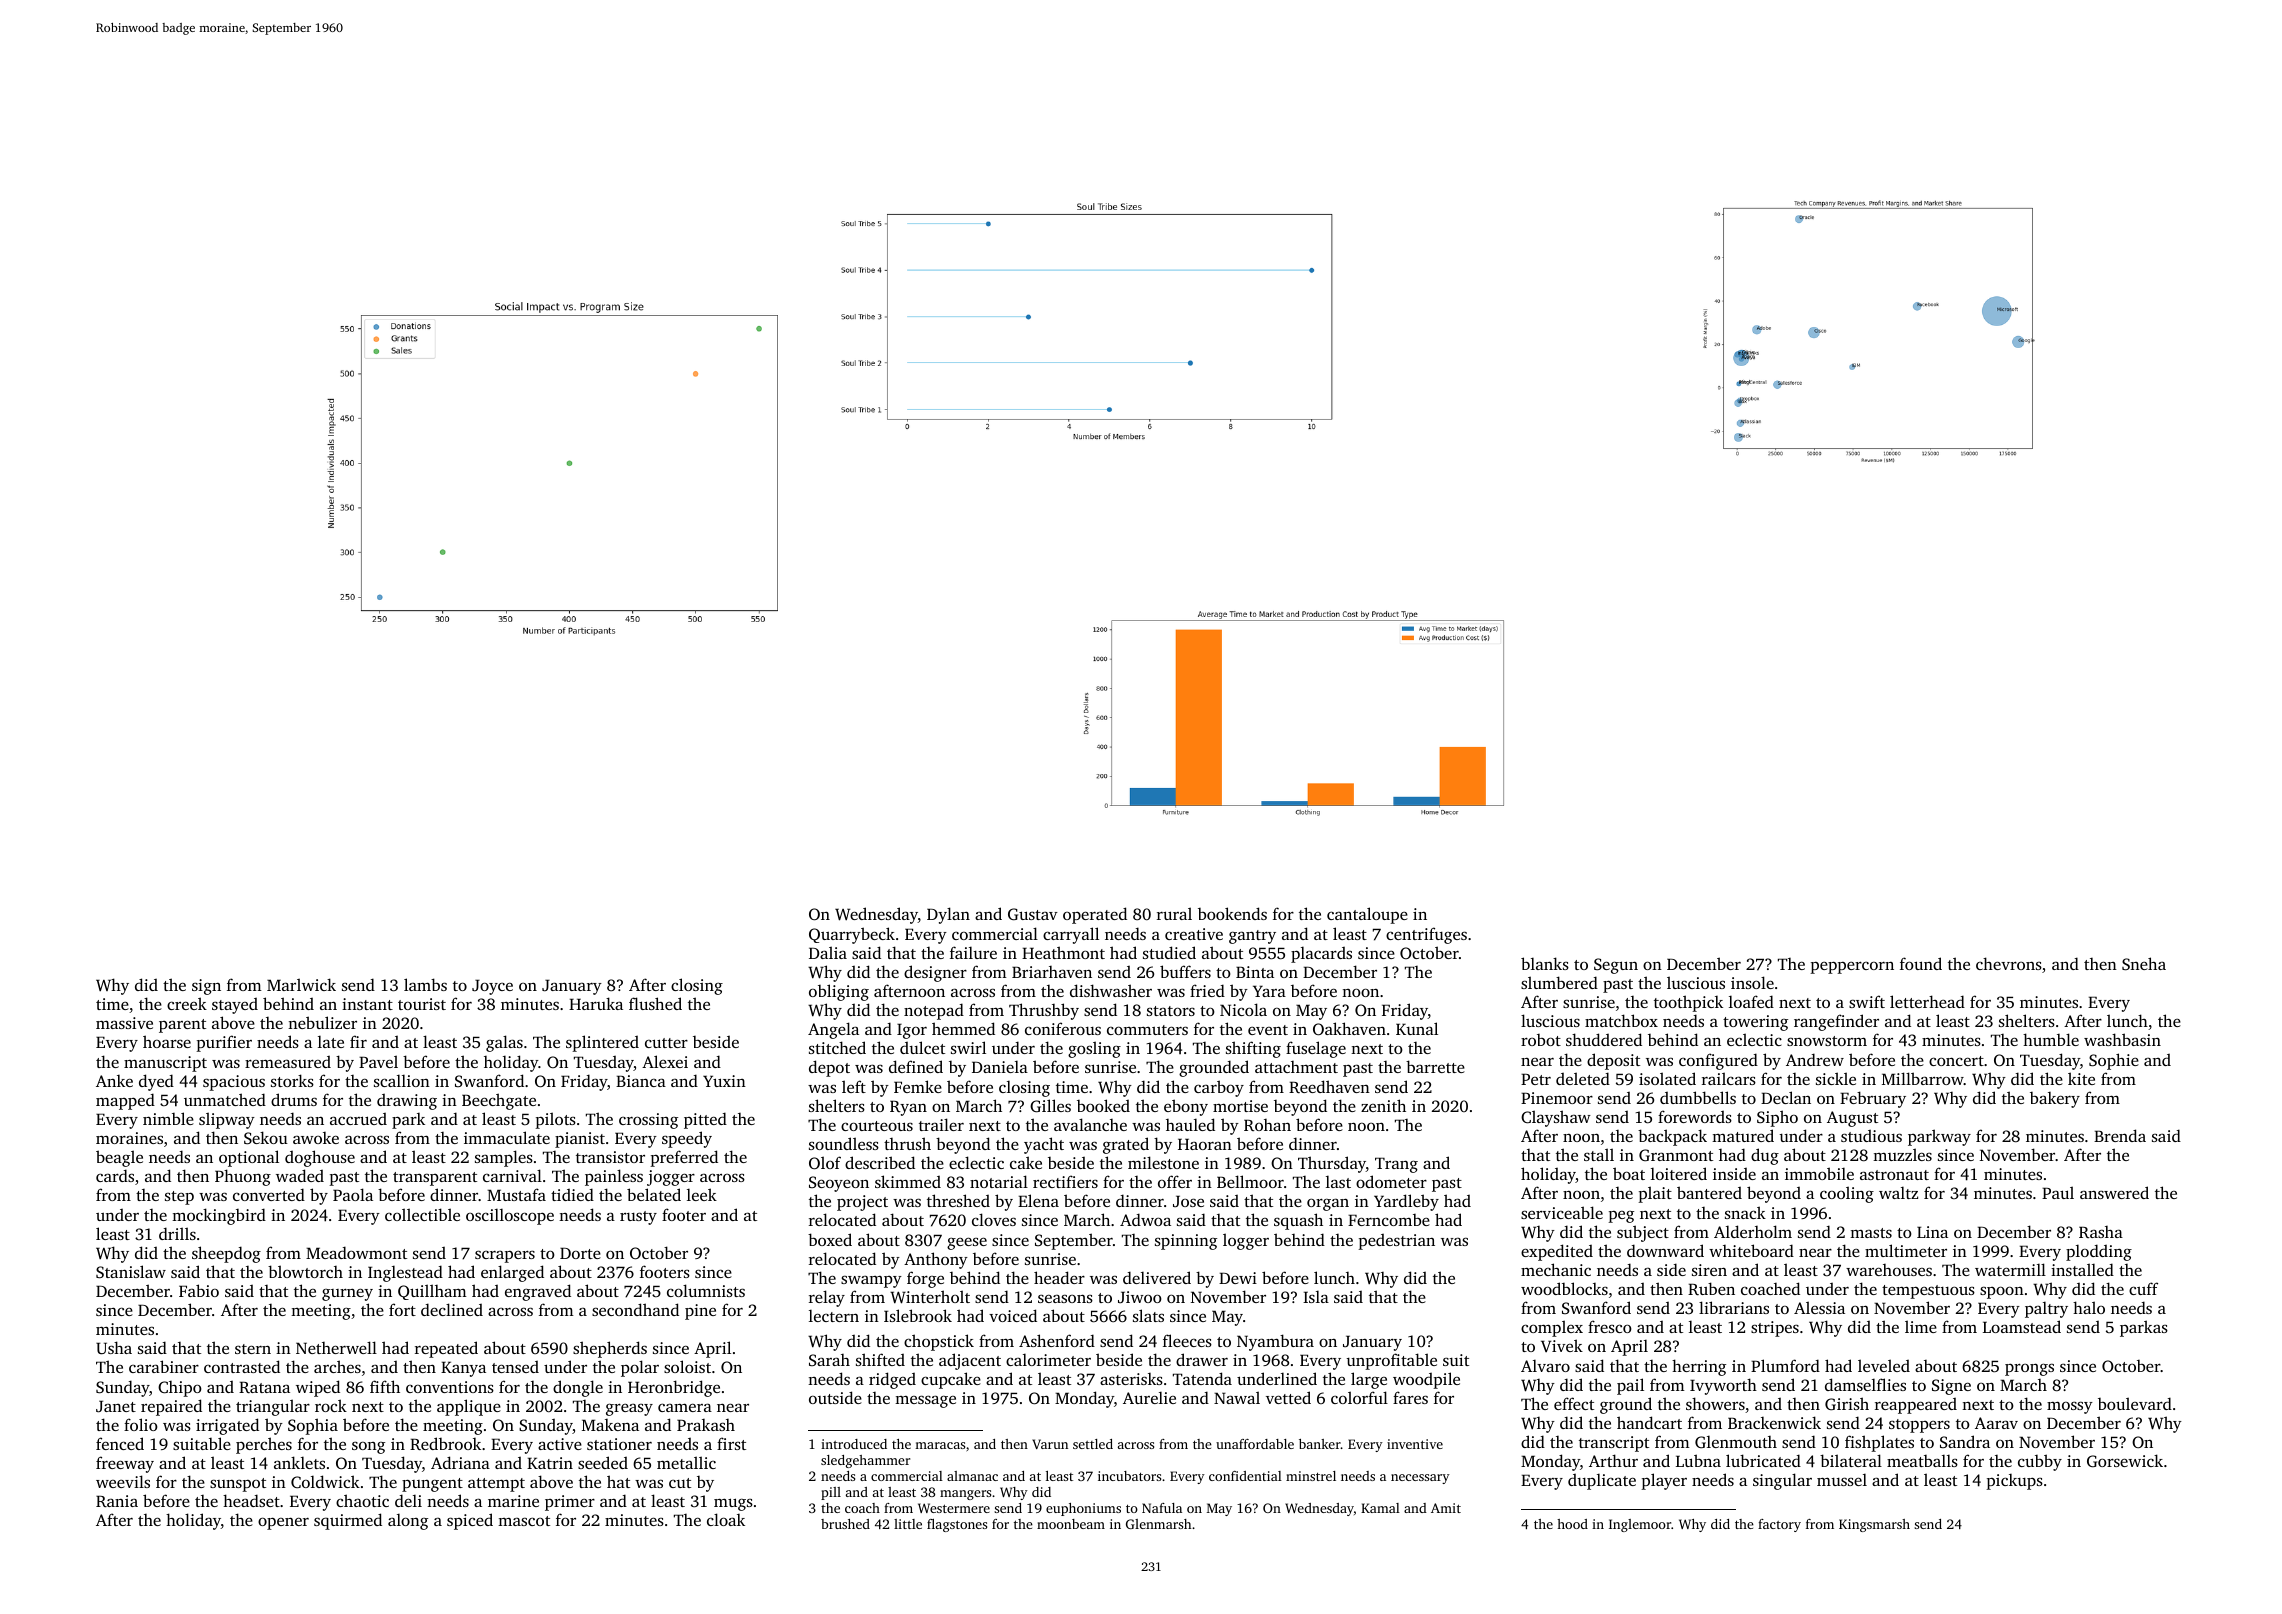 The image size is (2282, 1614). I want to click on paltry, so click(2046, 1309).
